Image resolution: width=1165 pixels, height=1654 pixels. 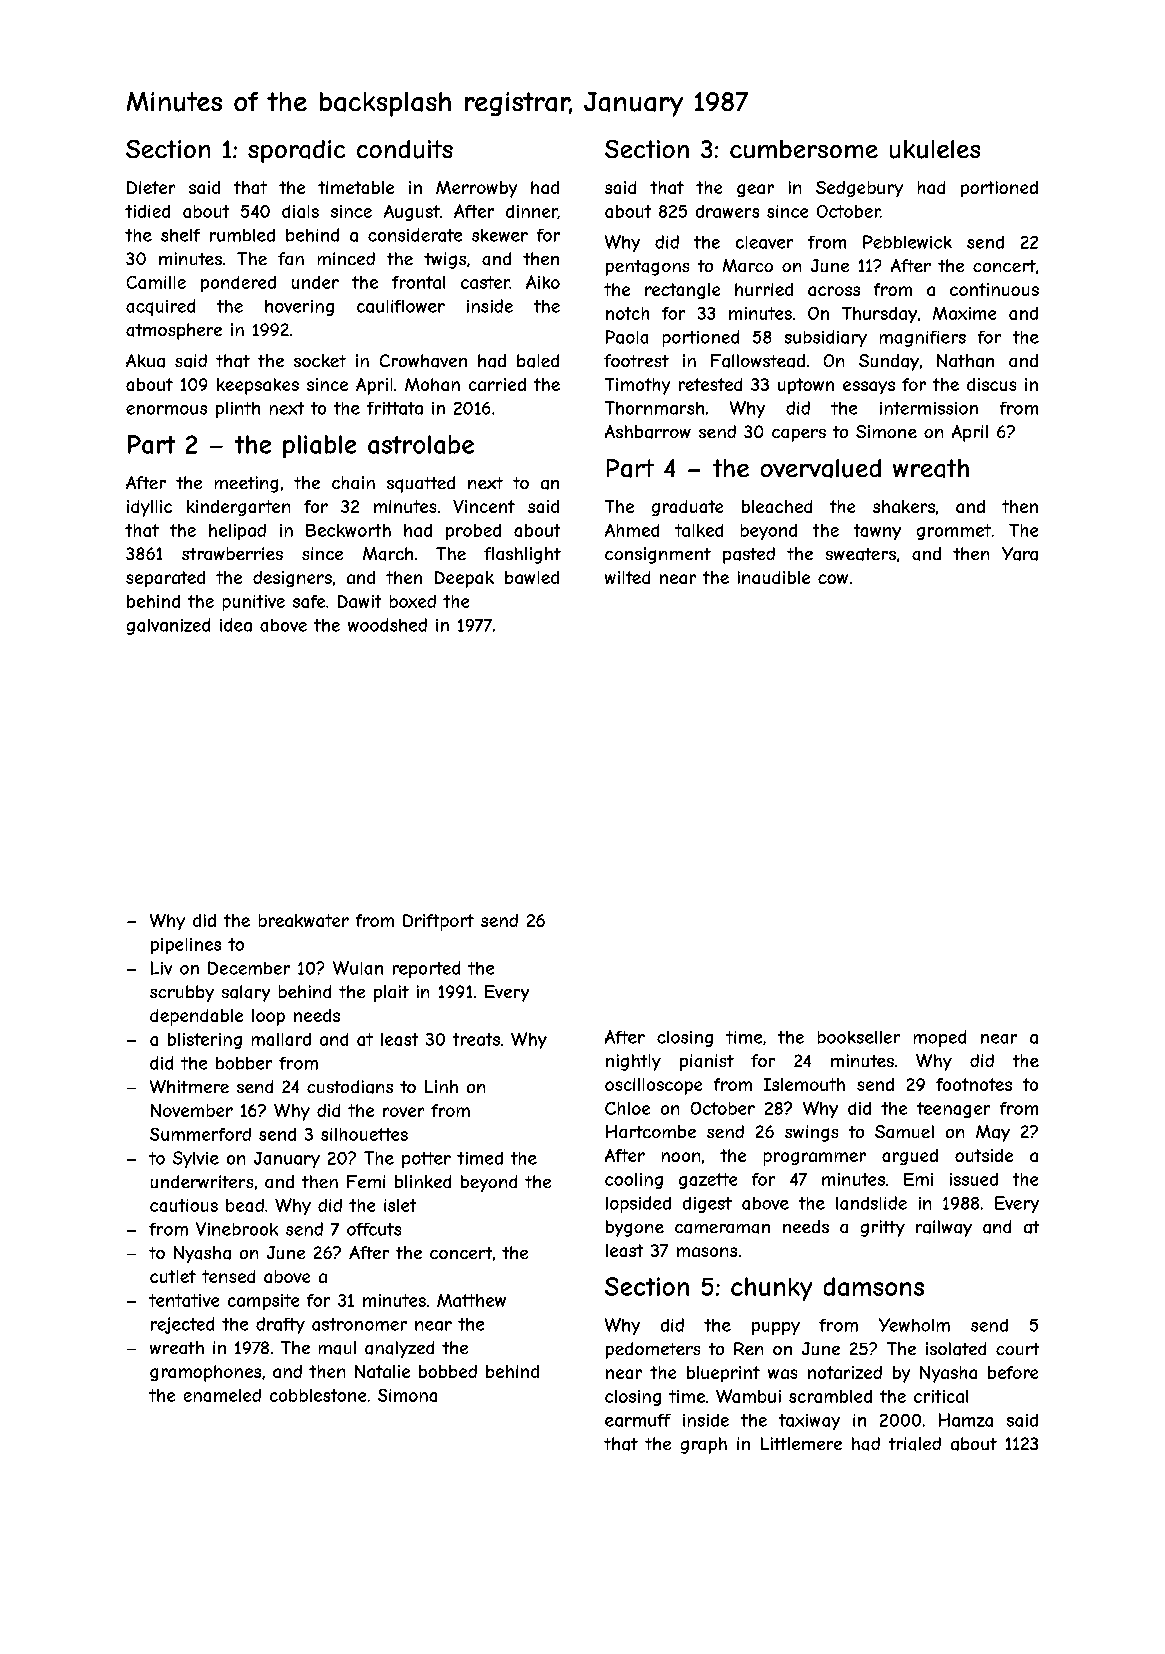 I want to click on wilted, so click(x=627, y=577).
